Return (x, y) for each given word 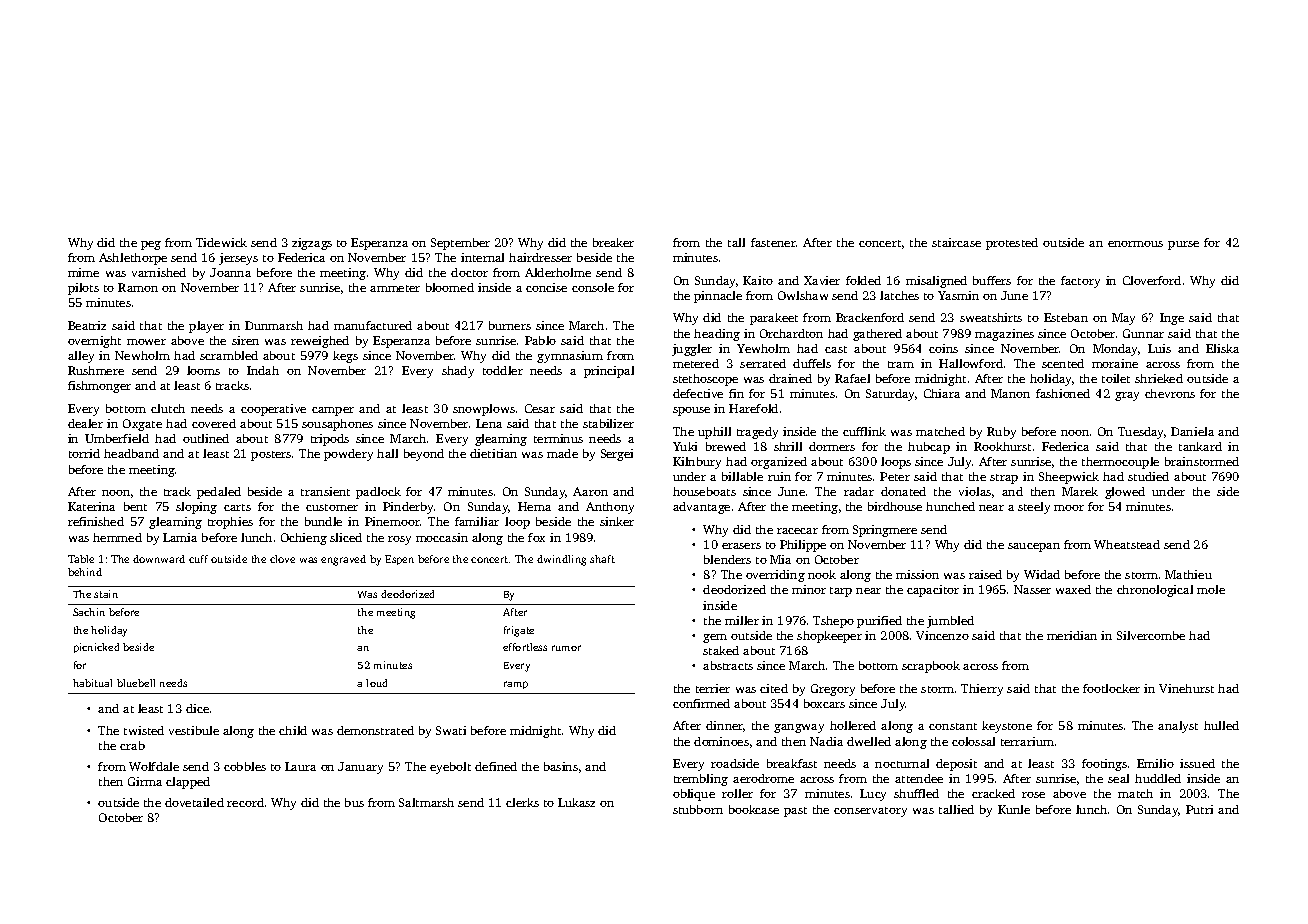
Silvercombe (1151, 635)
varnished (159, 272)
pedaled (219, 493)
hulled (1221, 725)
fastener (773, 242)
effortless (525, 647)
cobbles (245, 766)
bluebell (136, 683)
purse (1183, 245)
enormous (1135, 244)
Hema (534, 506)
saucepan (1034, 547)
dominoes (721, 741)
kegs (345, 357)
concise (546, 287)
